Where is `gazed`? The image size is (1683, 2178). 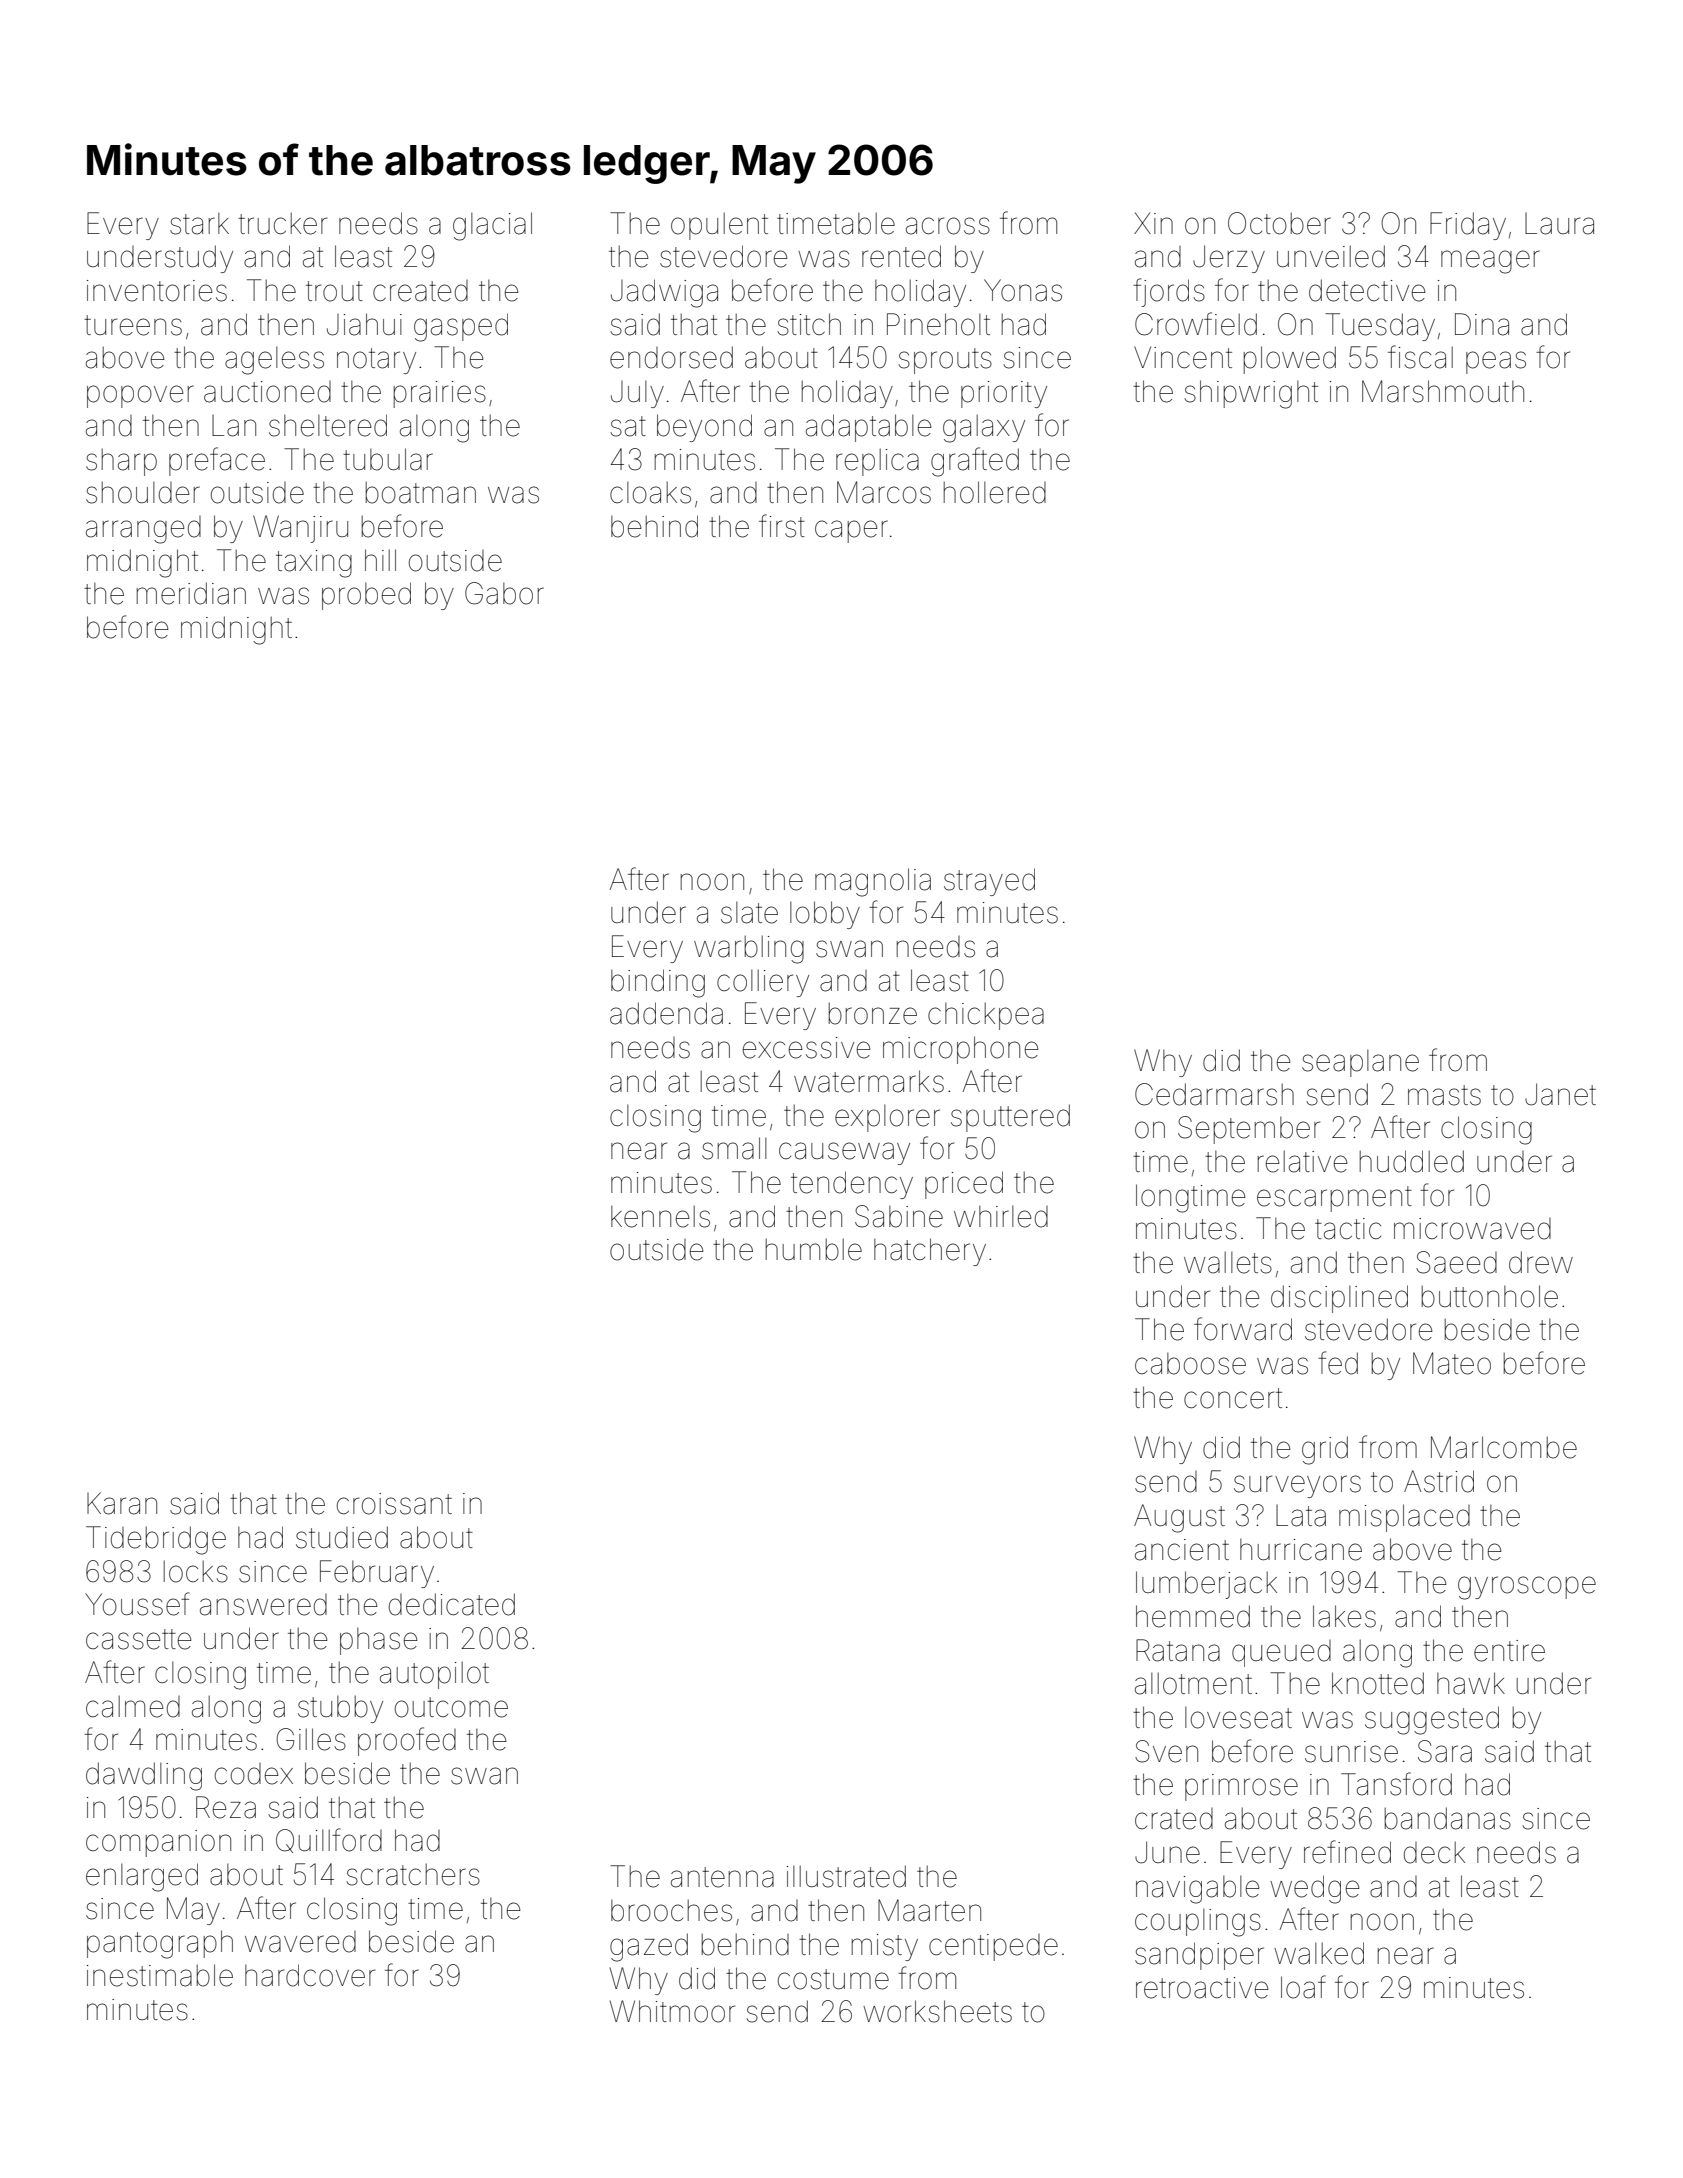
gazed is located at coordinates (649, 1947).
